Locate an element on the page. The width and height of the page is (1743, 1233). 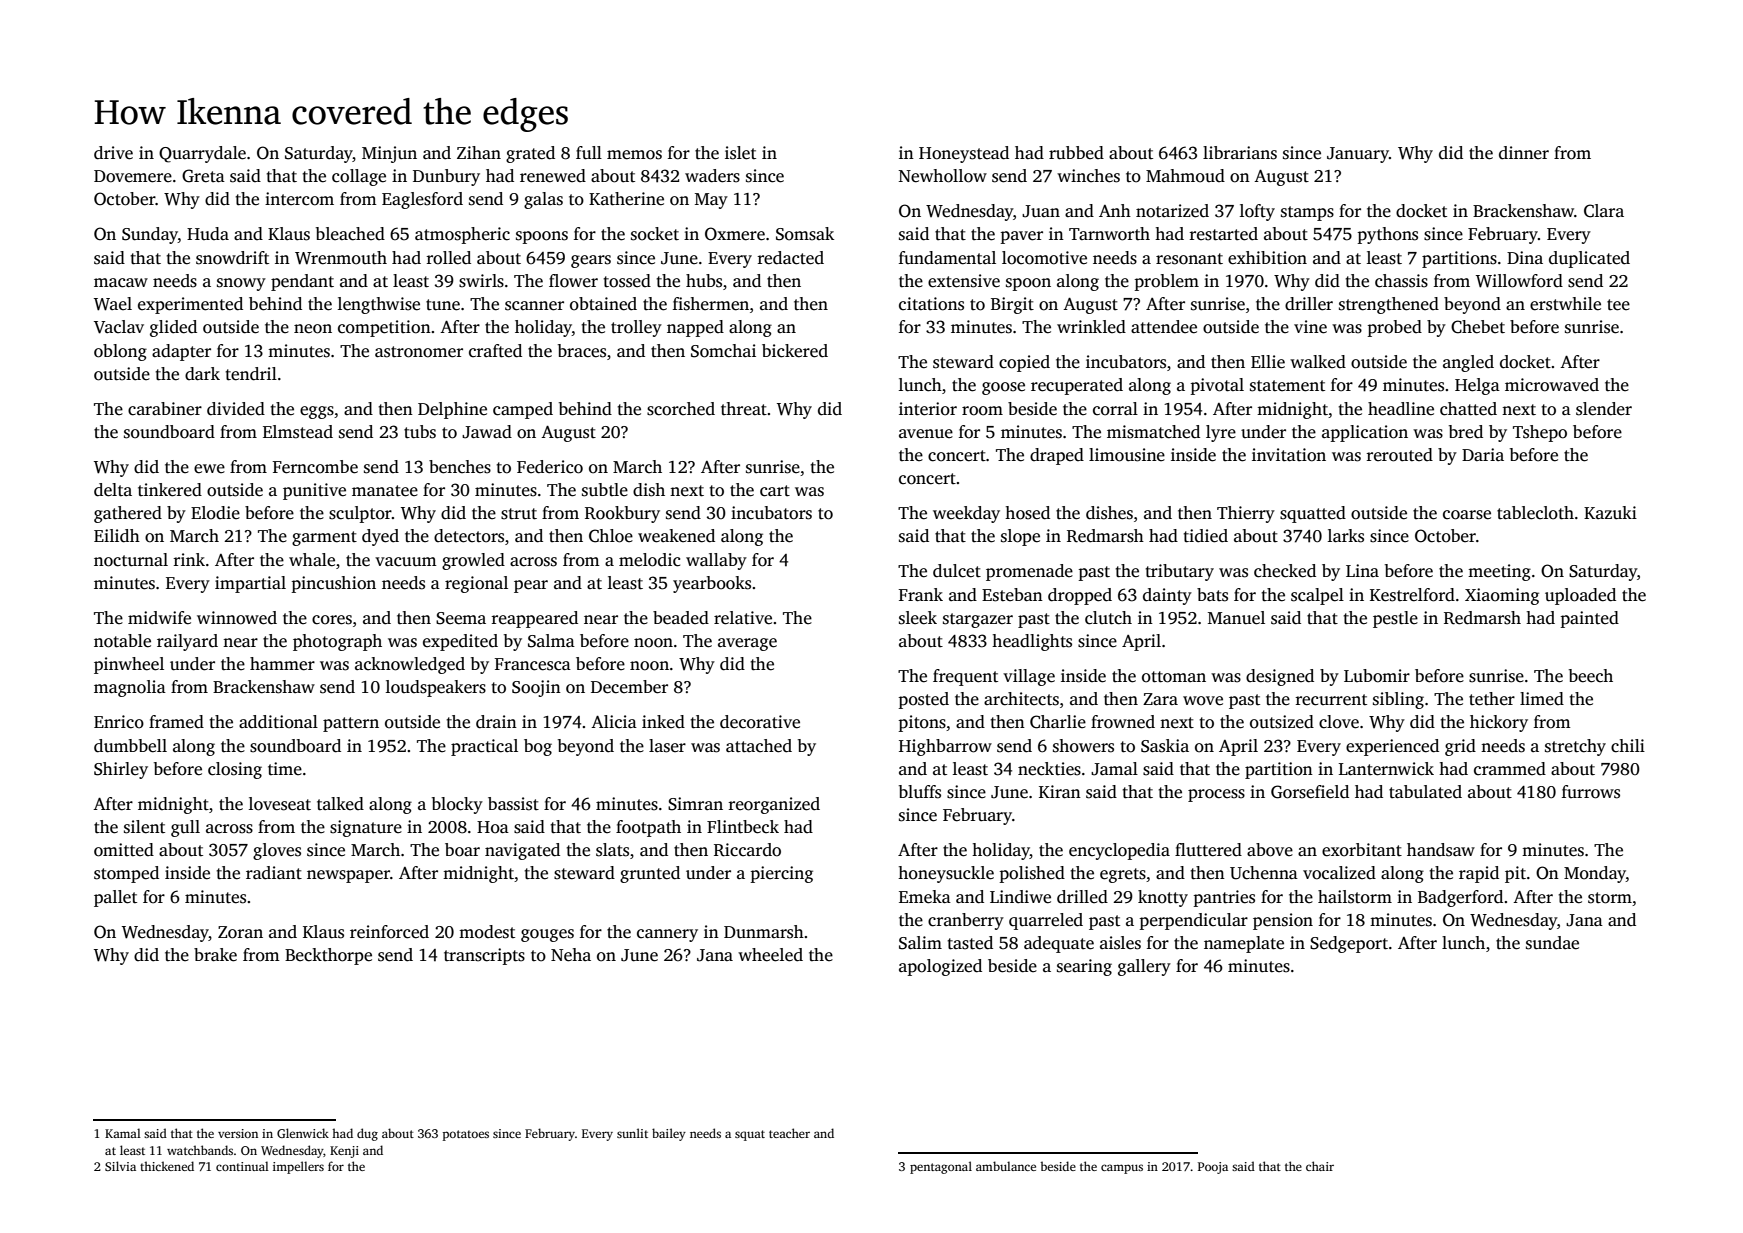
Dunmarsh is located at coordinates (764, 932).
